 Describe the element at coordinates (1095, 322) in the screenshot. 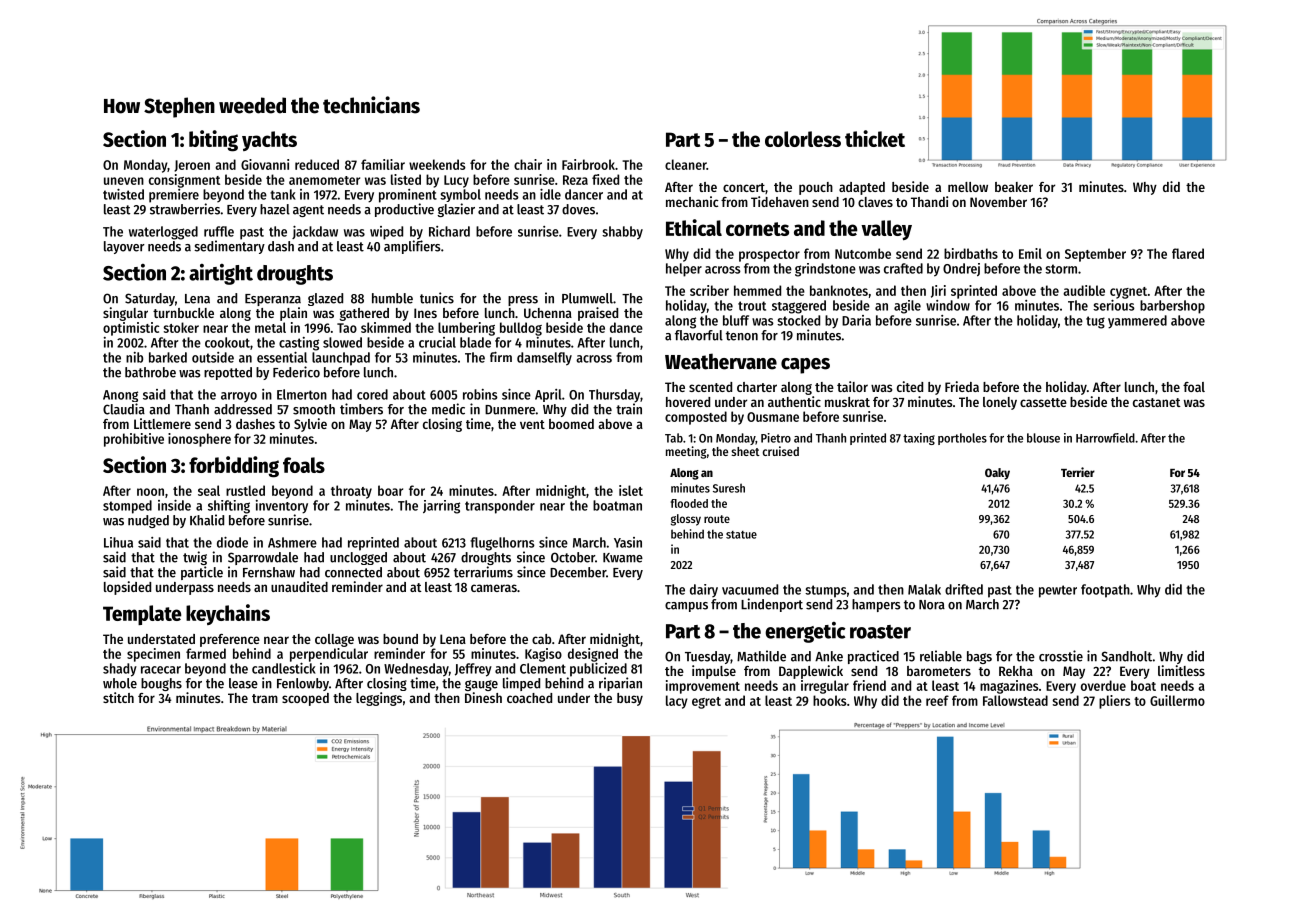

I see `tug` at that location.
